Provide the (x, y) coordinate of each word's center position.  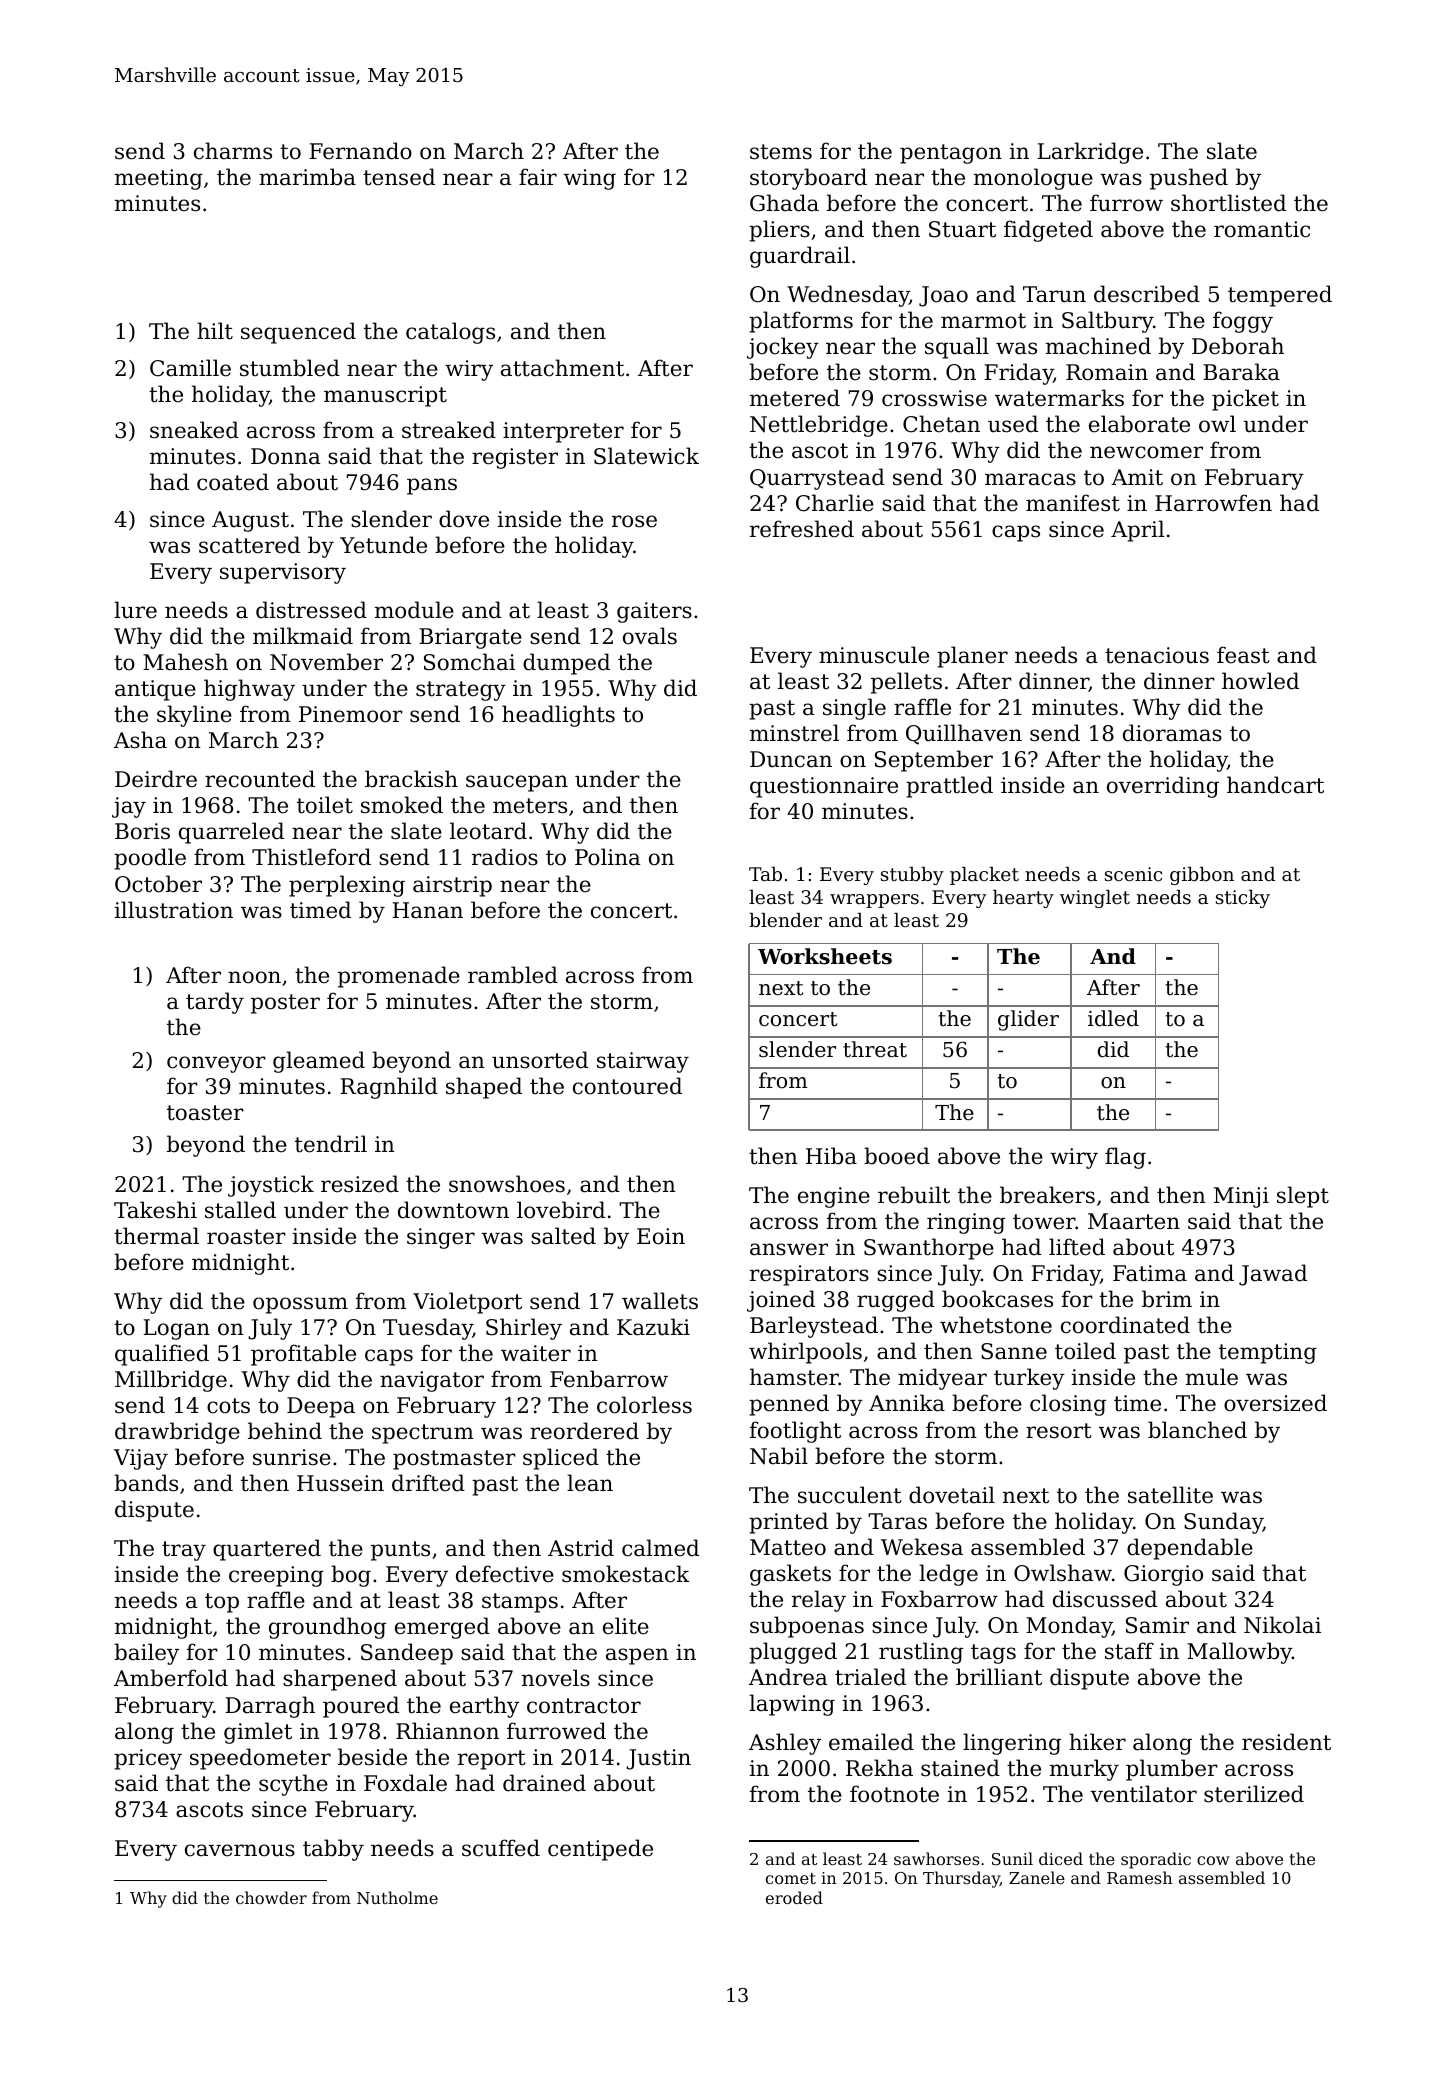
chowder (271, 1897)
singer (441, 1238)
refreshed (802, 529)
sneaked (194, 430)
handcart (1275, 785)
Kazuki (653, 1327)
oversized (1275, 1403)
